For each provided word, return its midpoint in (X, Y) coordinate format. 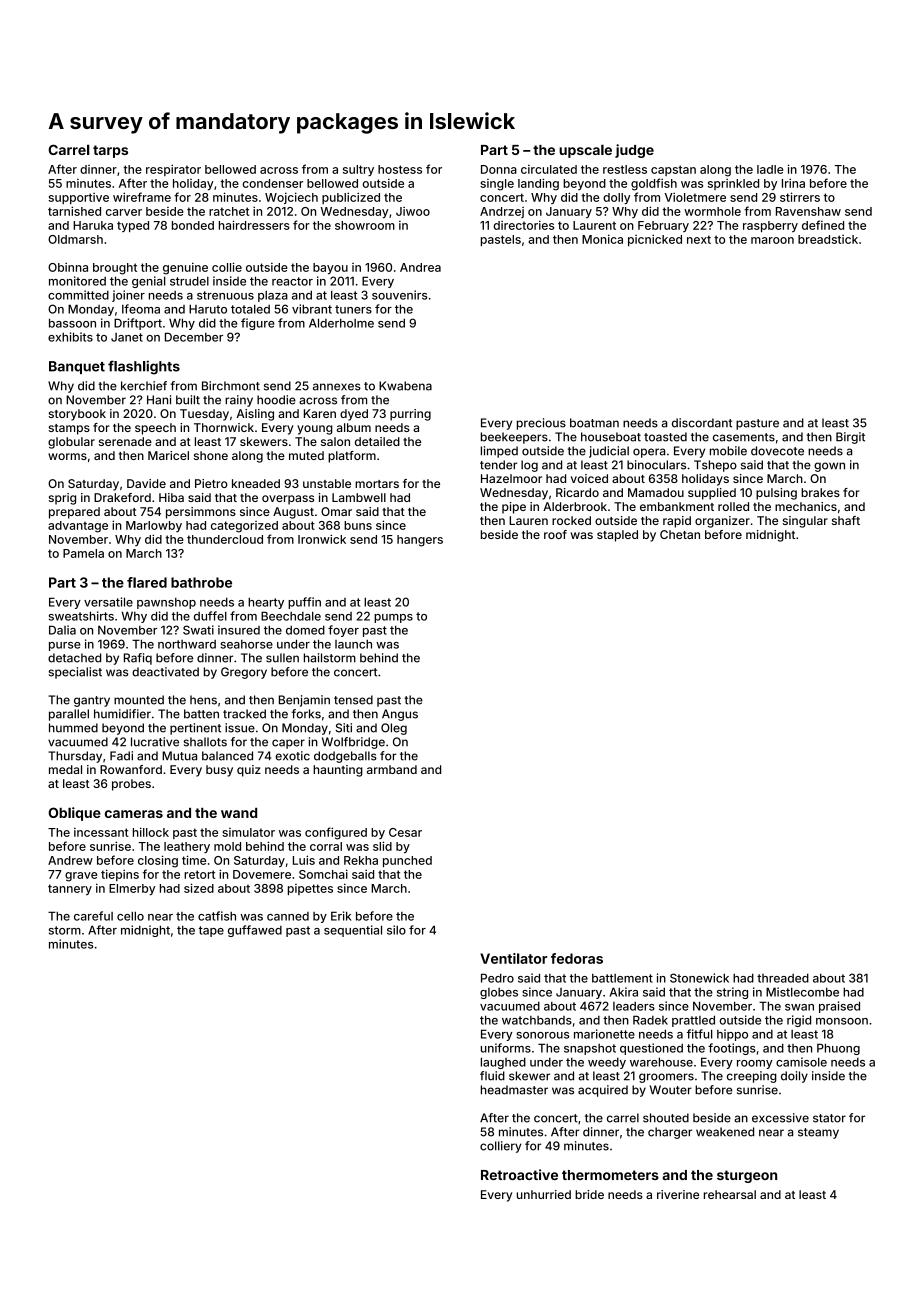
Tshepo (715, 466)
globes (499, 993)
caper (288, 744)
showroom (365, 225)
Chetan (680, 534)
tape (211, 931)
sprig (62, 499)
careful (93, 916)
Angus (400, 715)
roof (555, 534)
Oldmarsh (75, 239)
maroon (772, 240)
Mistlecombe (802, 992)
